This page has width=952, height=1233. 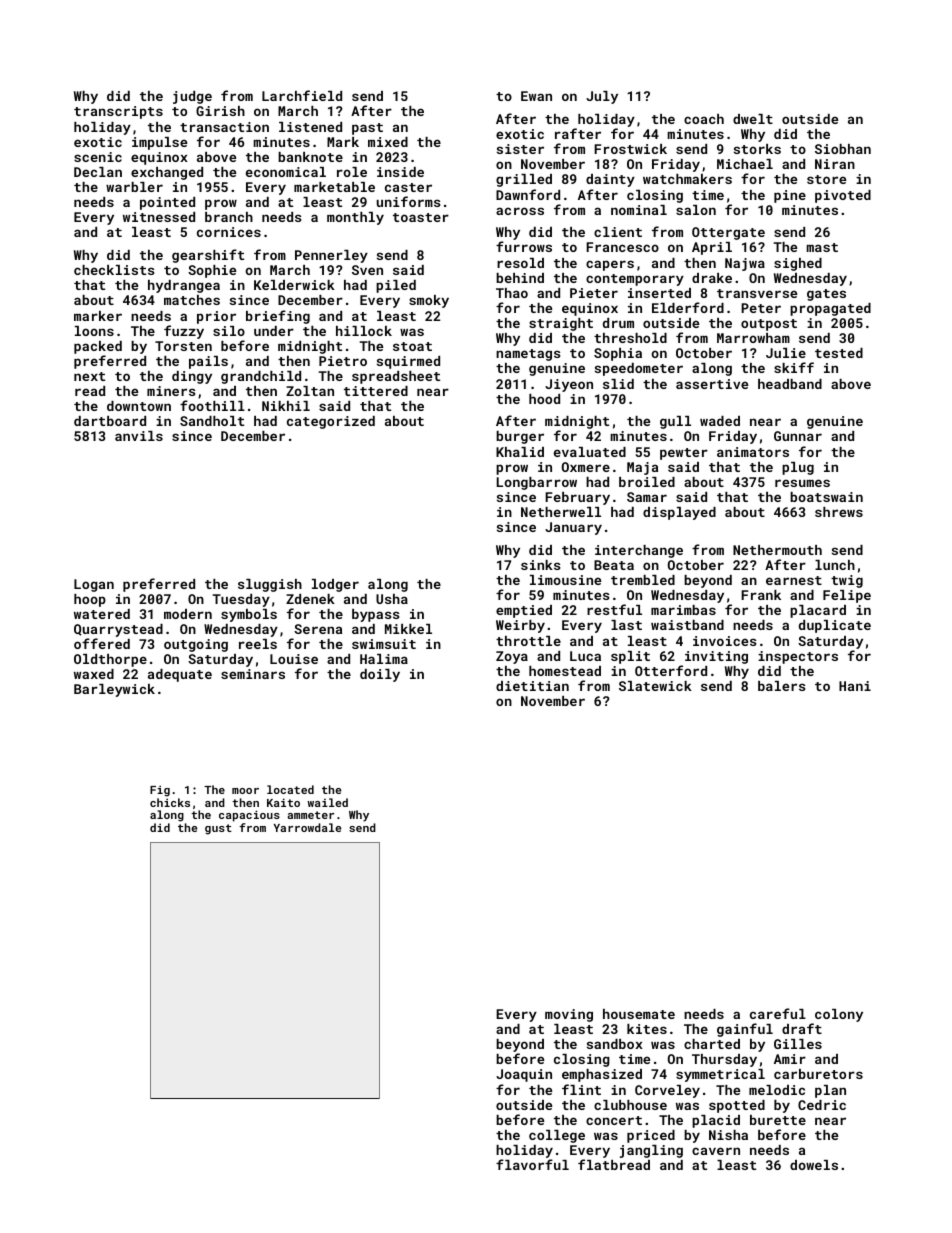 I want to click on Larchfield, so click(x=302, y=95).
